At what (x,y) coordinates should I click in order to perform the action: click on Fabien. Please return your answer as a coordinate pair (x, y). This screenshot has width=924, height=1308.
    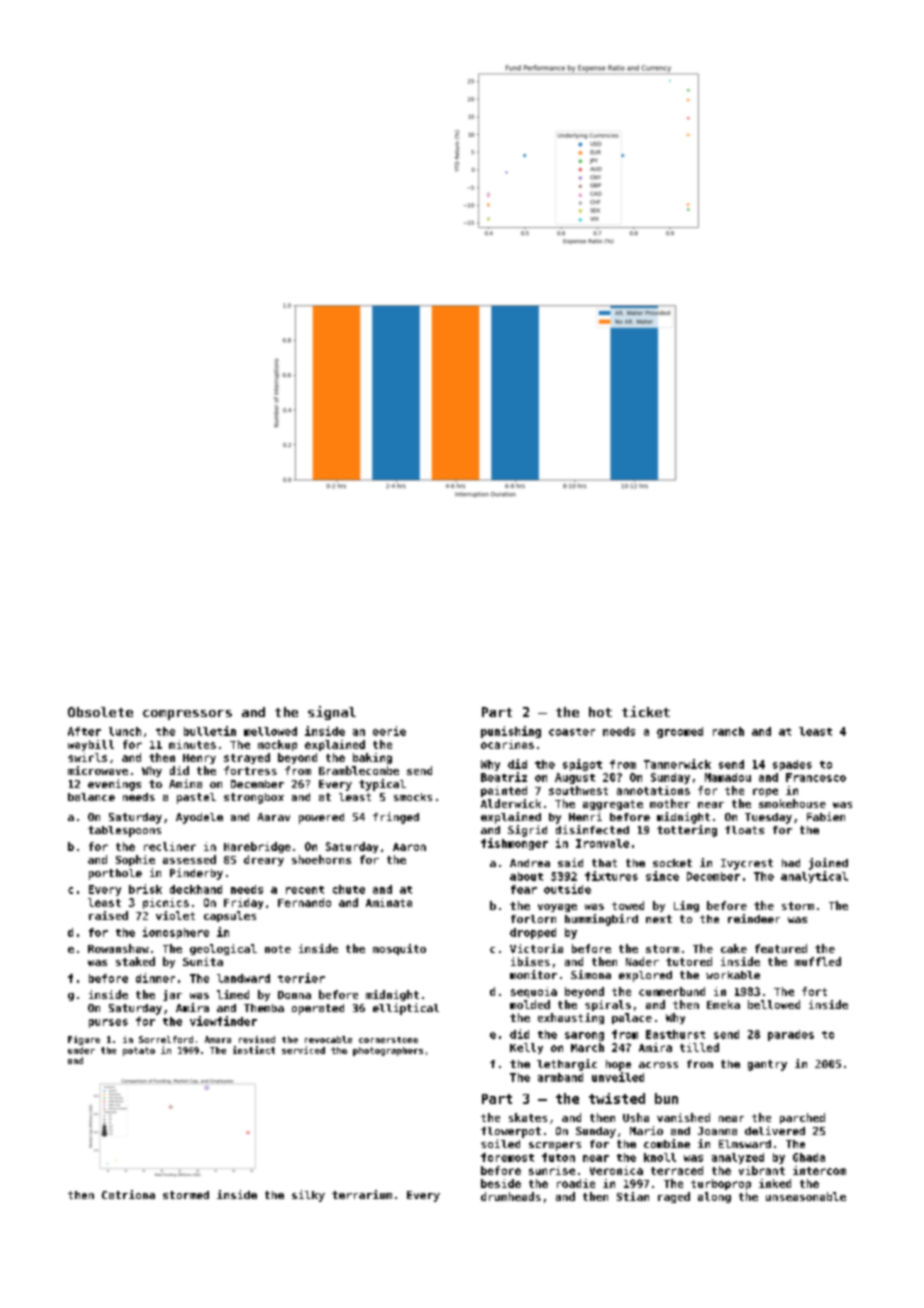
    Looking at the image, I should click on (826, 816).
